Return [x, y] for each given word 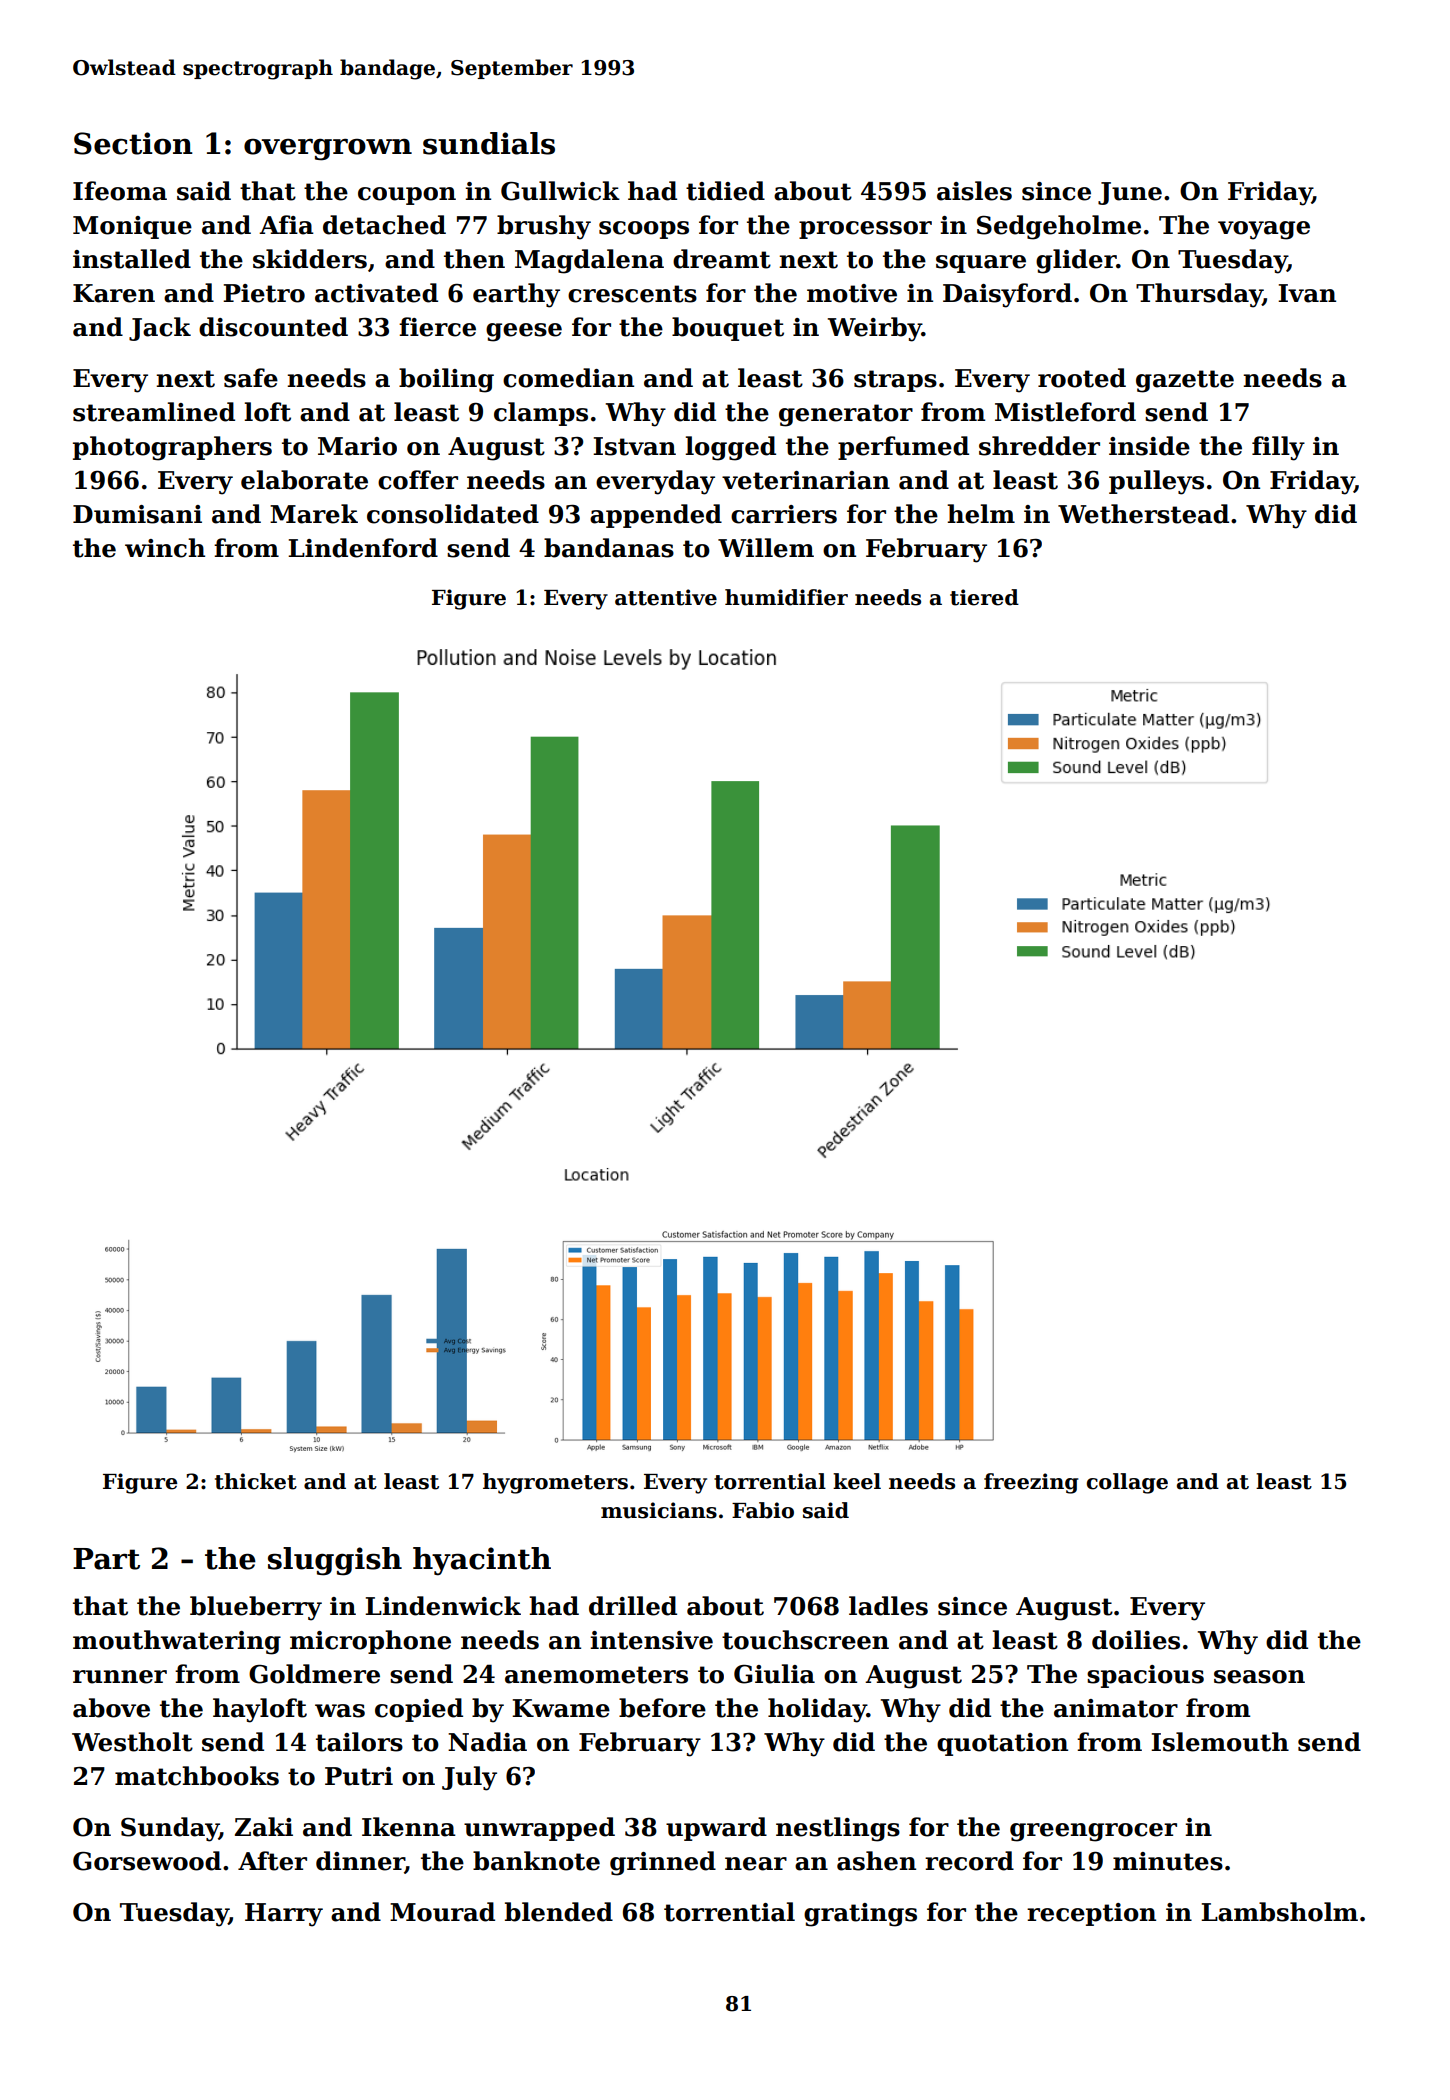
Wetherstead [1143, 514]
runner [120, 1677]
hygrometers [555, 1483]
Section [133, 143]
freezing [1031, 1483]
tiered [984, 597]
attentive [666, 597]
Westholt [132, 1742]
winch [165, 548]
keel [857, 1481]
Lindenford [363, 548]
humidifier [786, 597]
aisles [974, 191]
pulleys [1156, 482]
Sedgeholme [1059, 227]
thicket [256, 1481]
